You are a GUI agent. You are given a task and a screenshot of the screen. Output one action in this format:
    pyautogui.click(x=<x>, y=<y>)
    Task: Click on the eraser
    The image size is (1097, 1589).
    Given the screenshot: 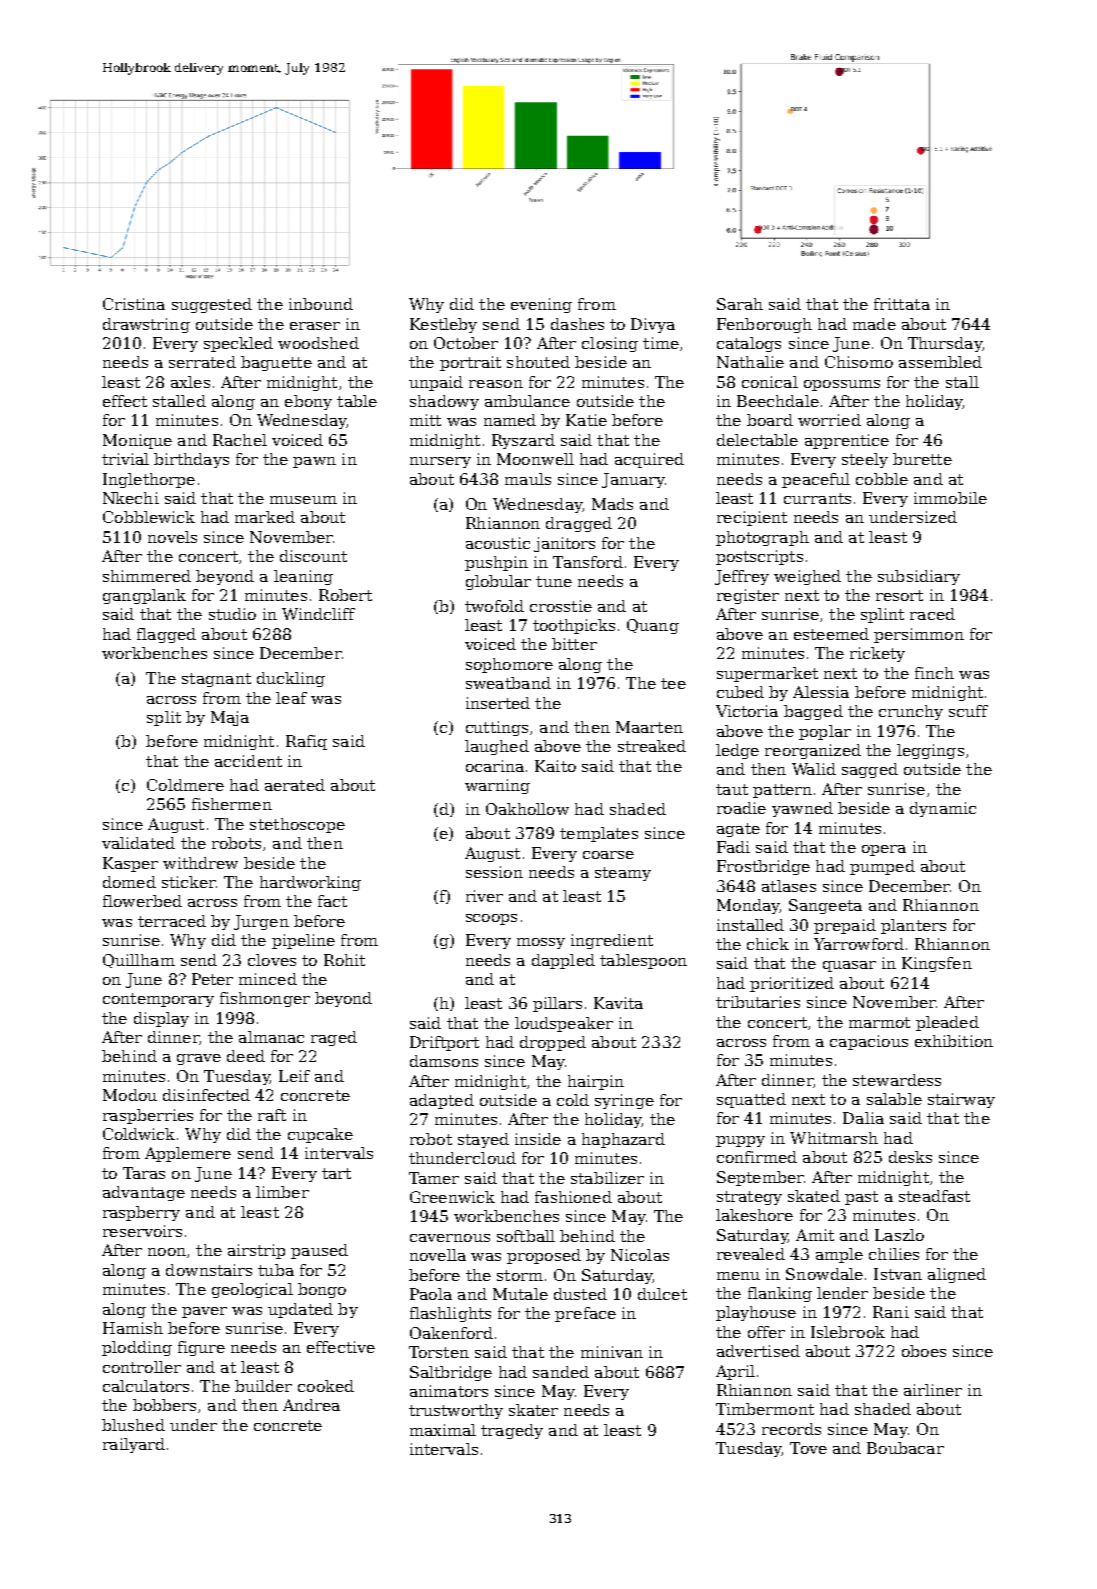 What is the action you would take?
    pyautogui.click(x=315, y=326)
